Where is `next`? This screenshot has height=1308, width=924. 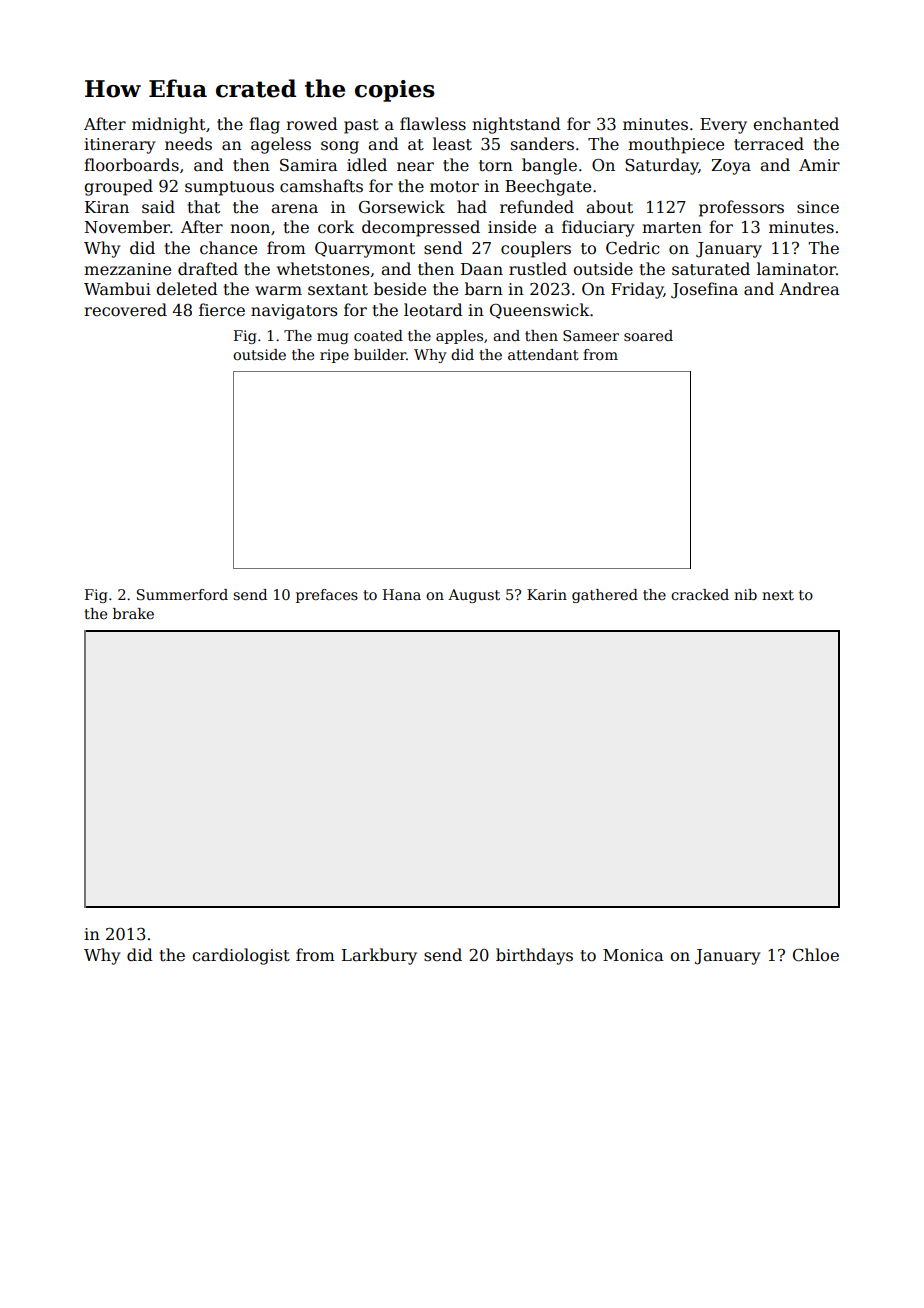
next is located at coordinates (778, 595).
